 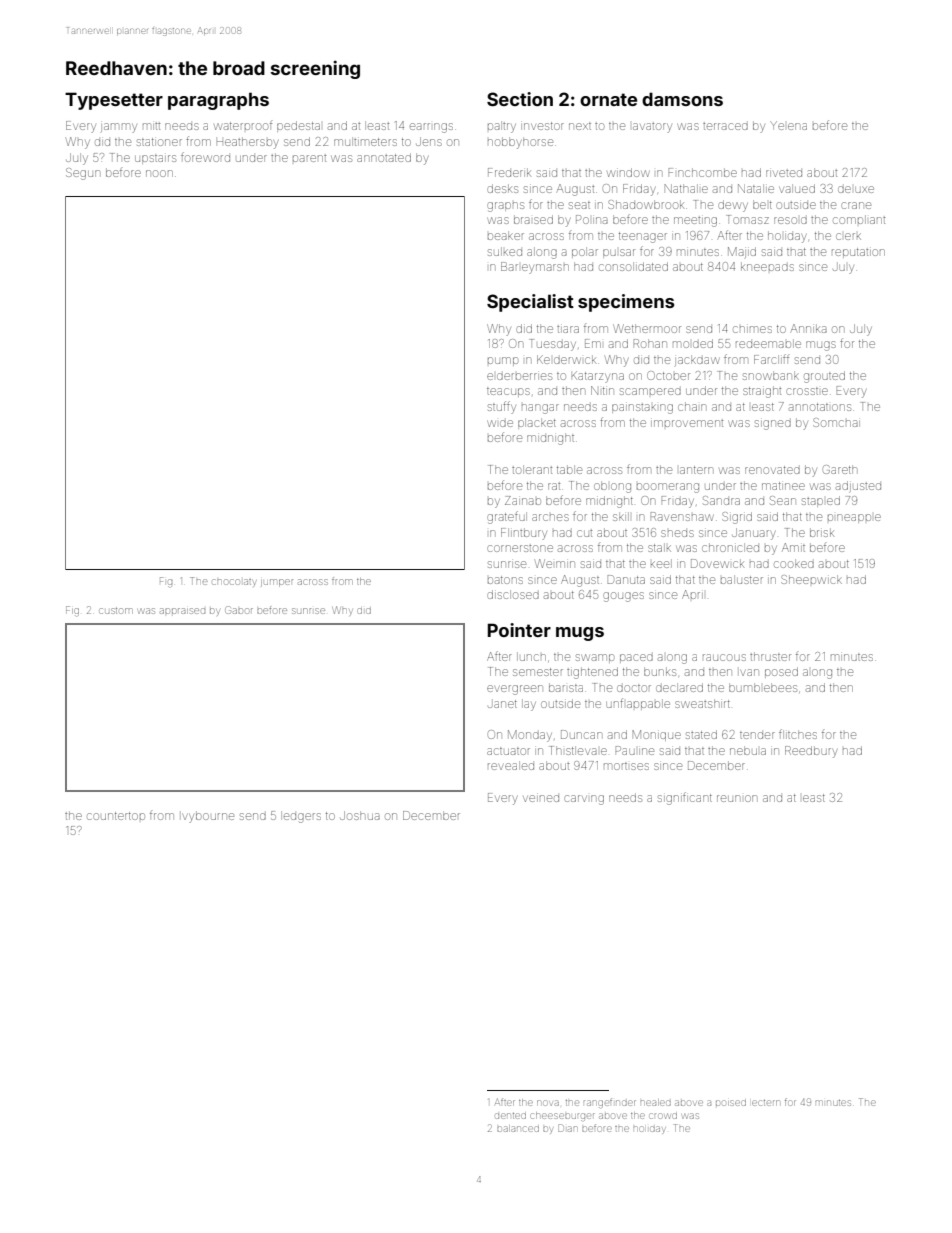 What do you see at coordinates (114, 101) in the screenshot?
I see `Typesetter` at bounding box center [114, 101].
